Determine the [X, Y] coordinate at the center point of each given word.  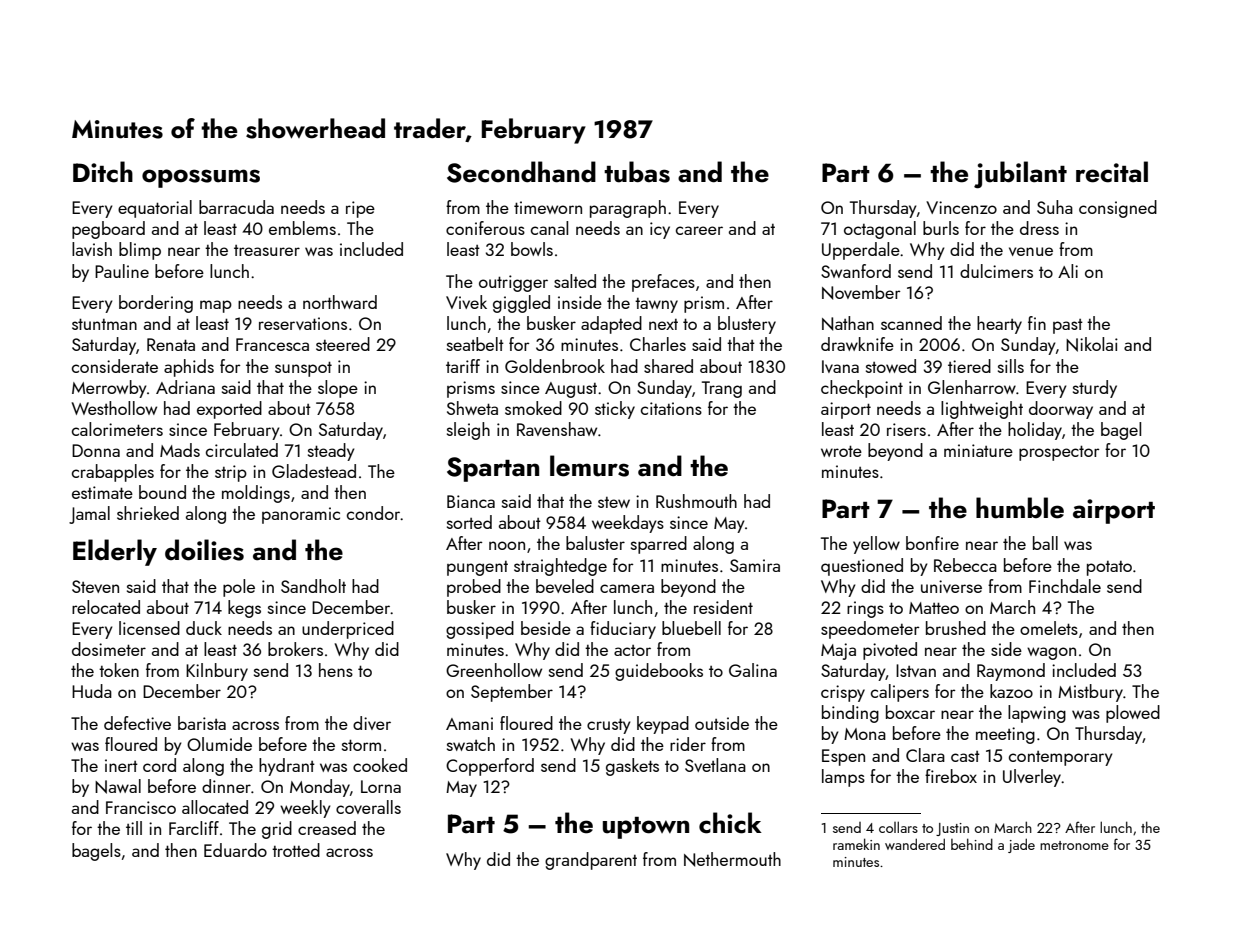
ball [1045, 543]
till [134, 828]
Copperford [490, 767]
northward [340, 302]
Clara [925, 755]
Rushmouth [696, 501]
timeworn [548, 207]
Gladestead [314, 471]
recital [1112, 172]
